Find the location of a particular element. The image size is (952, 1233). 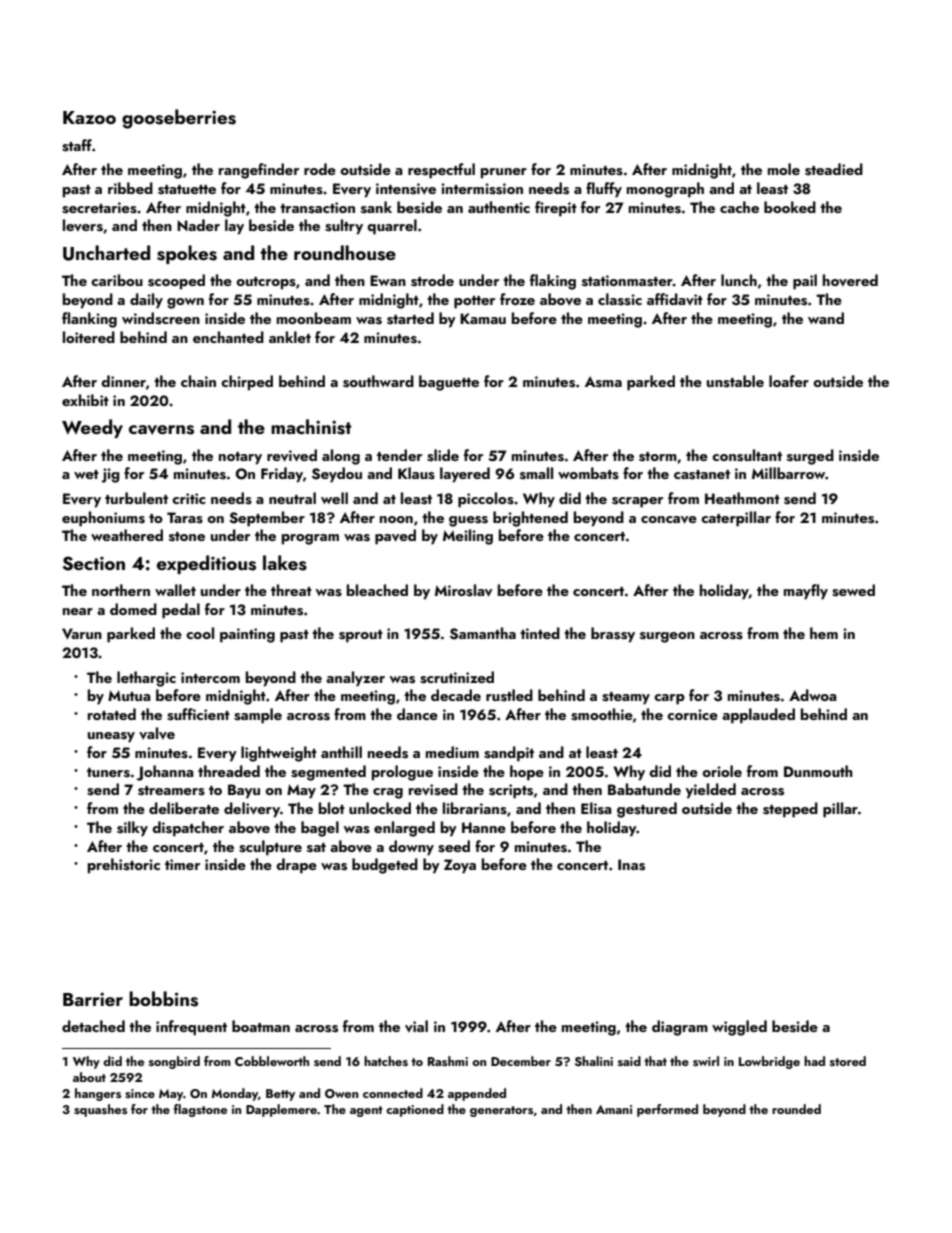

concave is located at coordinates (669, 520).
